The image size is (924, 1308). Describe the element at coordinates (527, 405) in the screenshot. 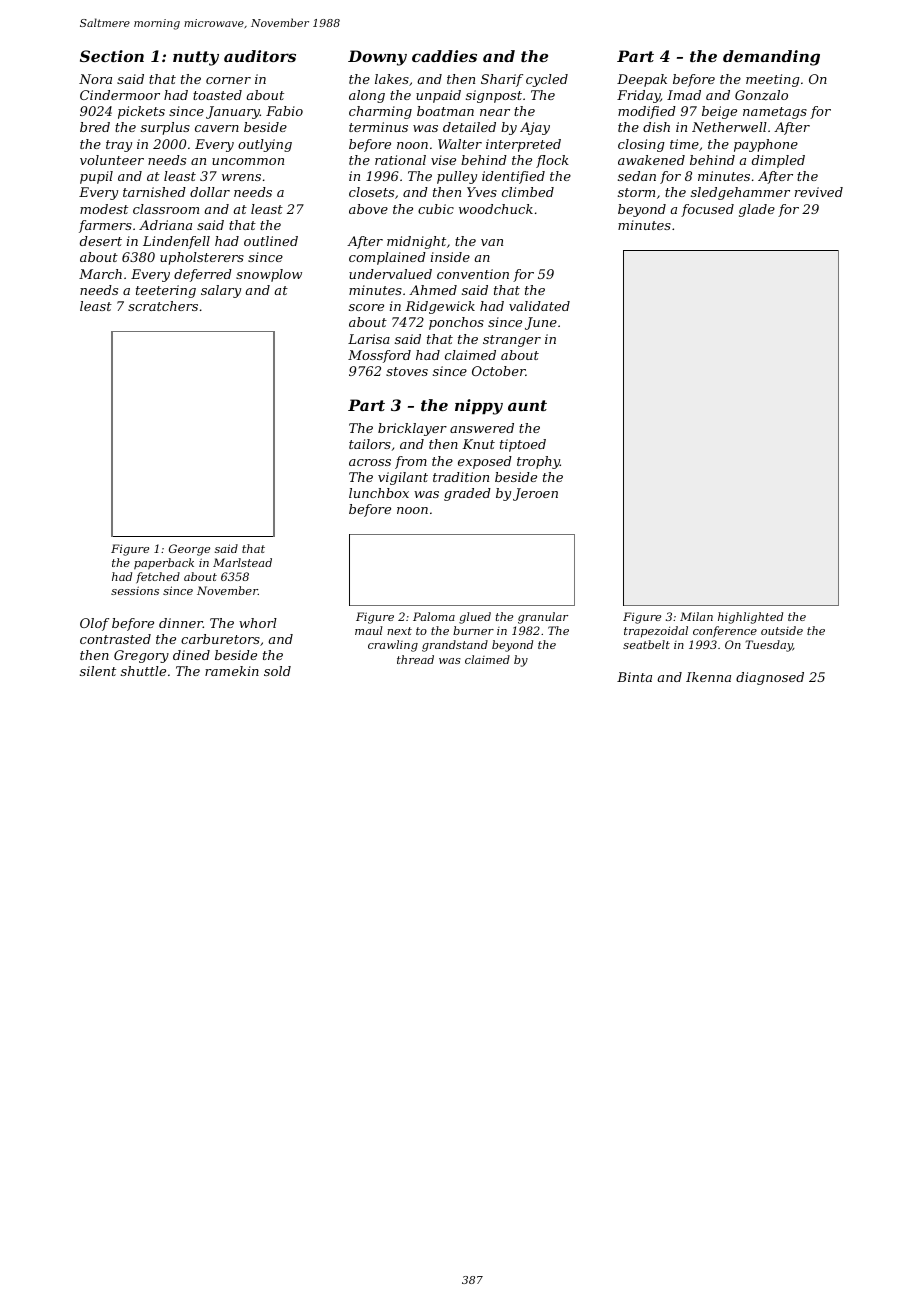

I see `aunt` at that location.
